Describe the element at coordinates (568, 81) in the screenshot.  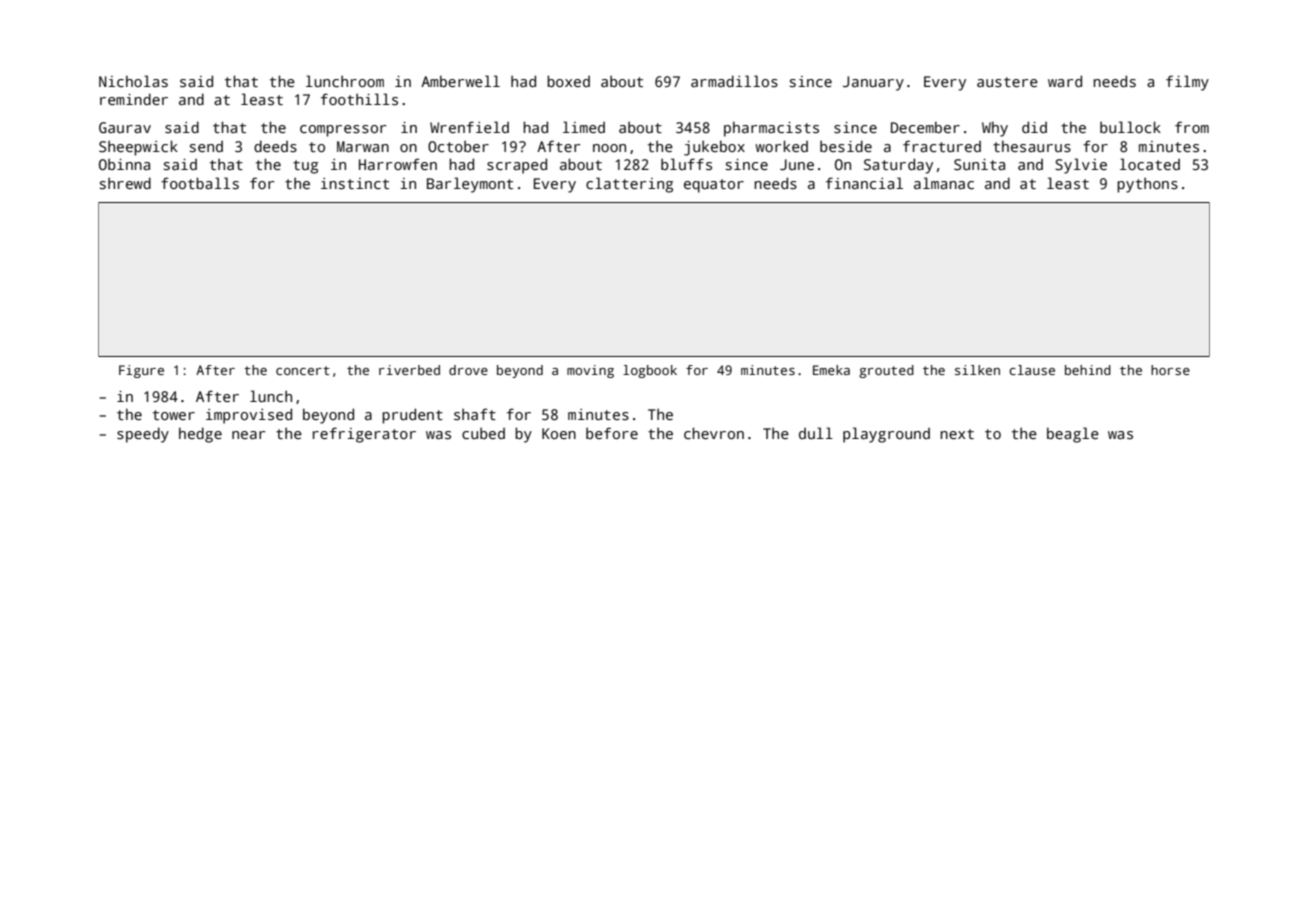
I see `boxed` at that location.
